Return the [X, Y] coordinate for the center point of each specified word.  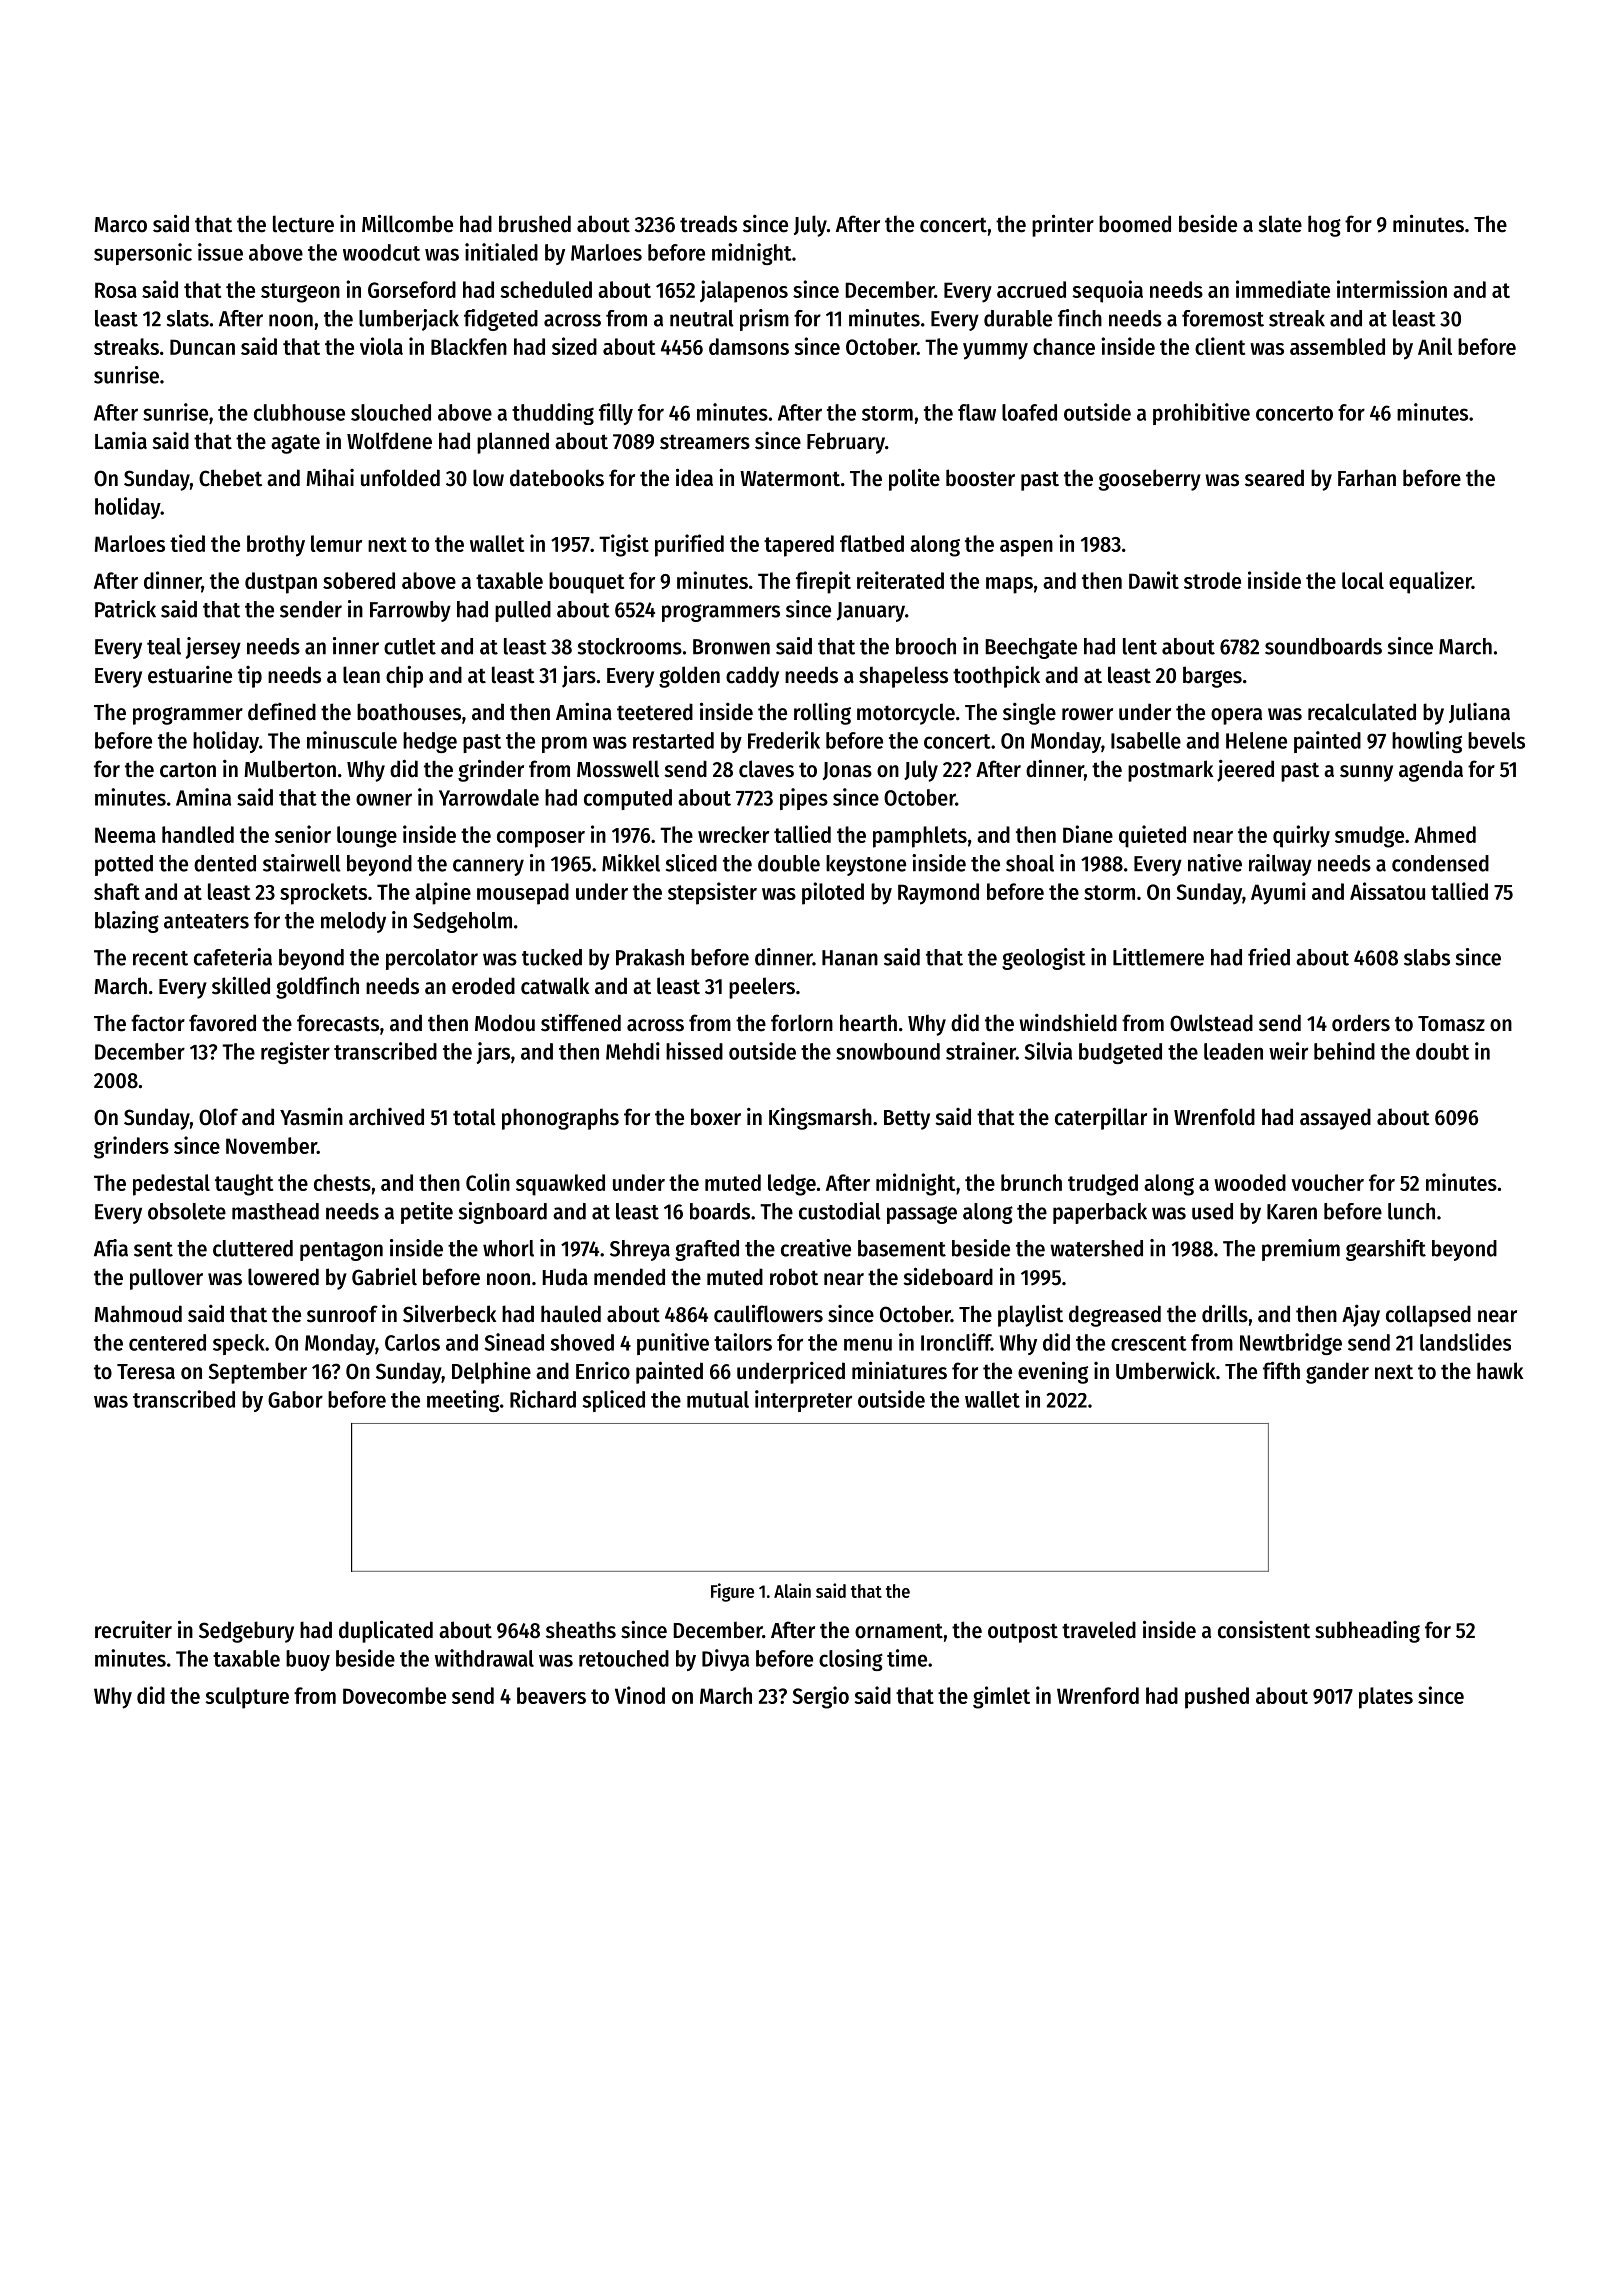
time [907, 1658]
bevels [1496, 740]
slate [1280, 224]
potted [124, 865]
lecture [303, 224]
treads [708, 224]
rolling [822, 714]
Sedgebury [246, 1632]
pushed [1217, 1698]
